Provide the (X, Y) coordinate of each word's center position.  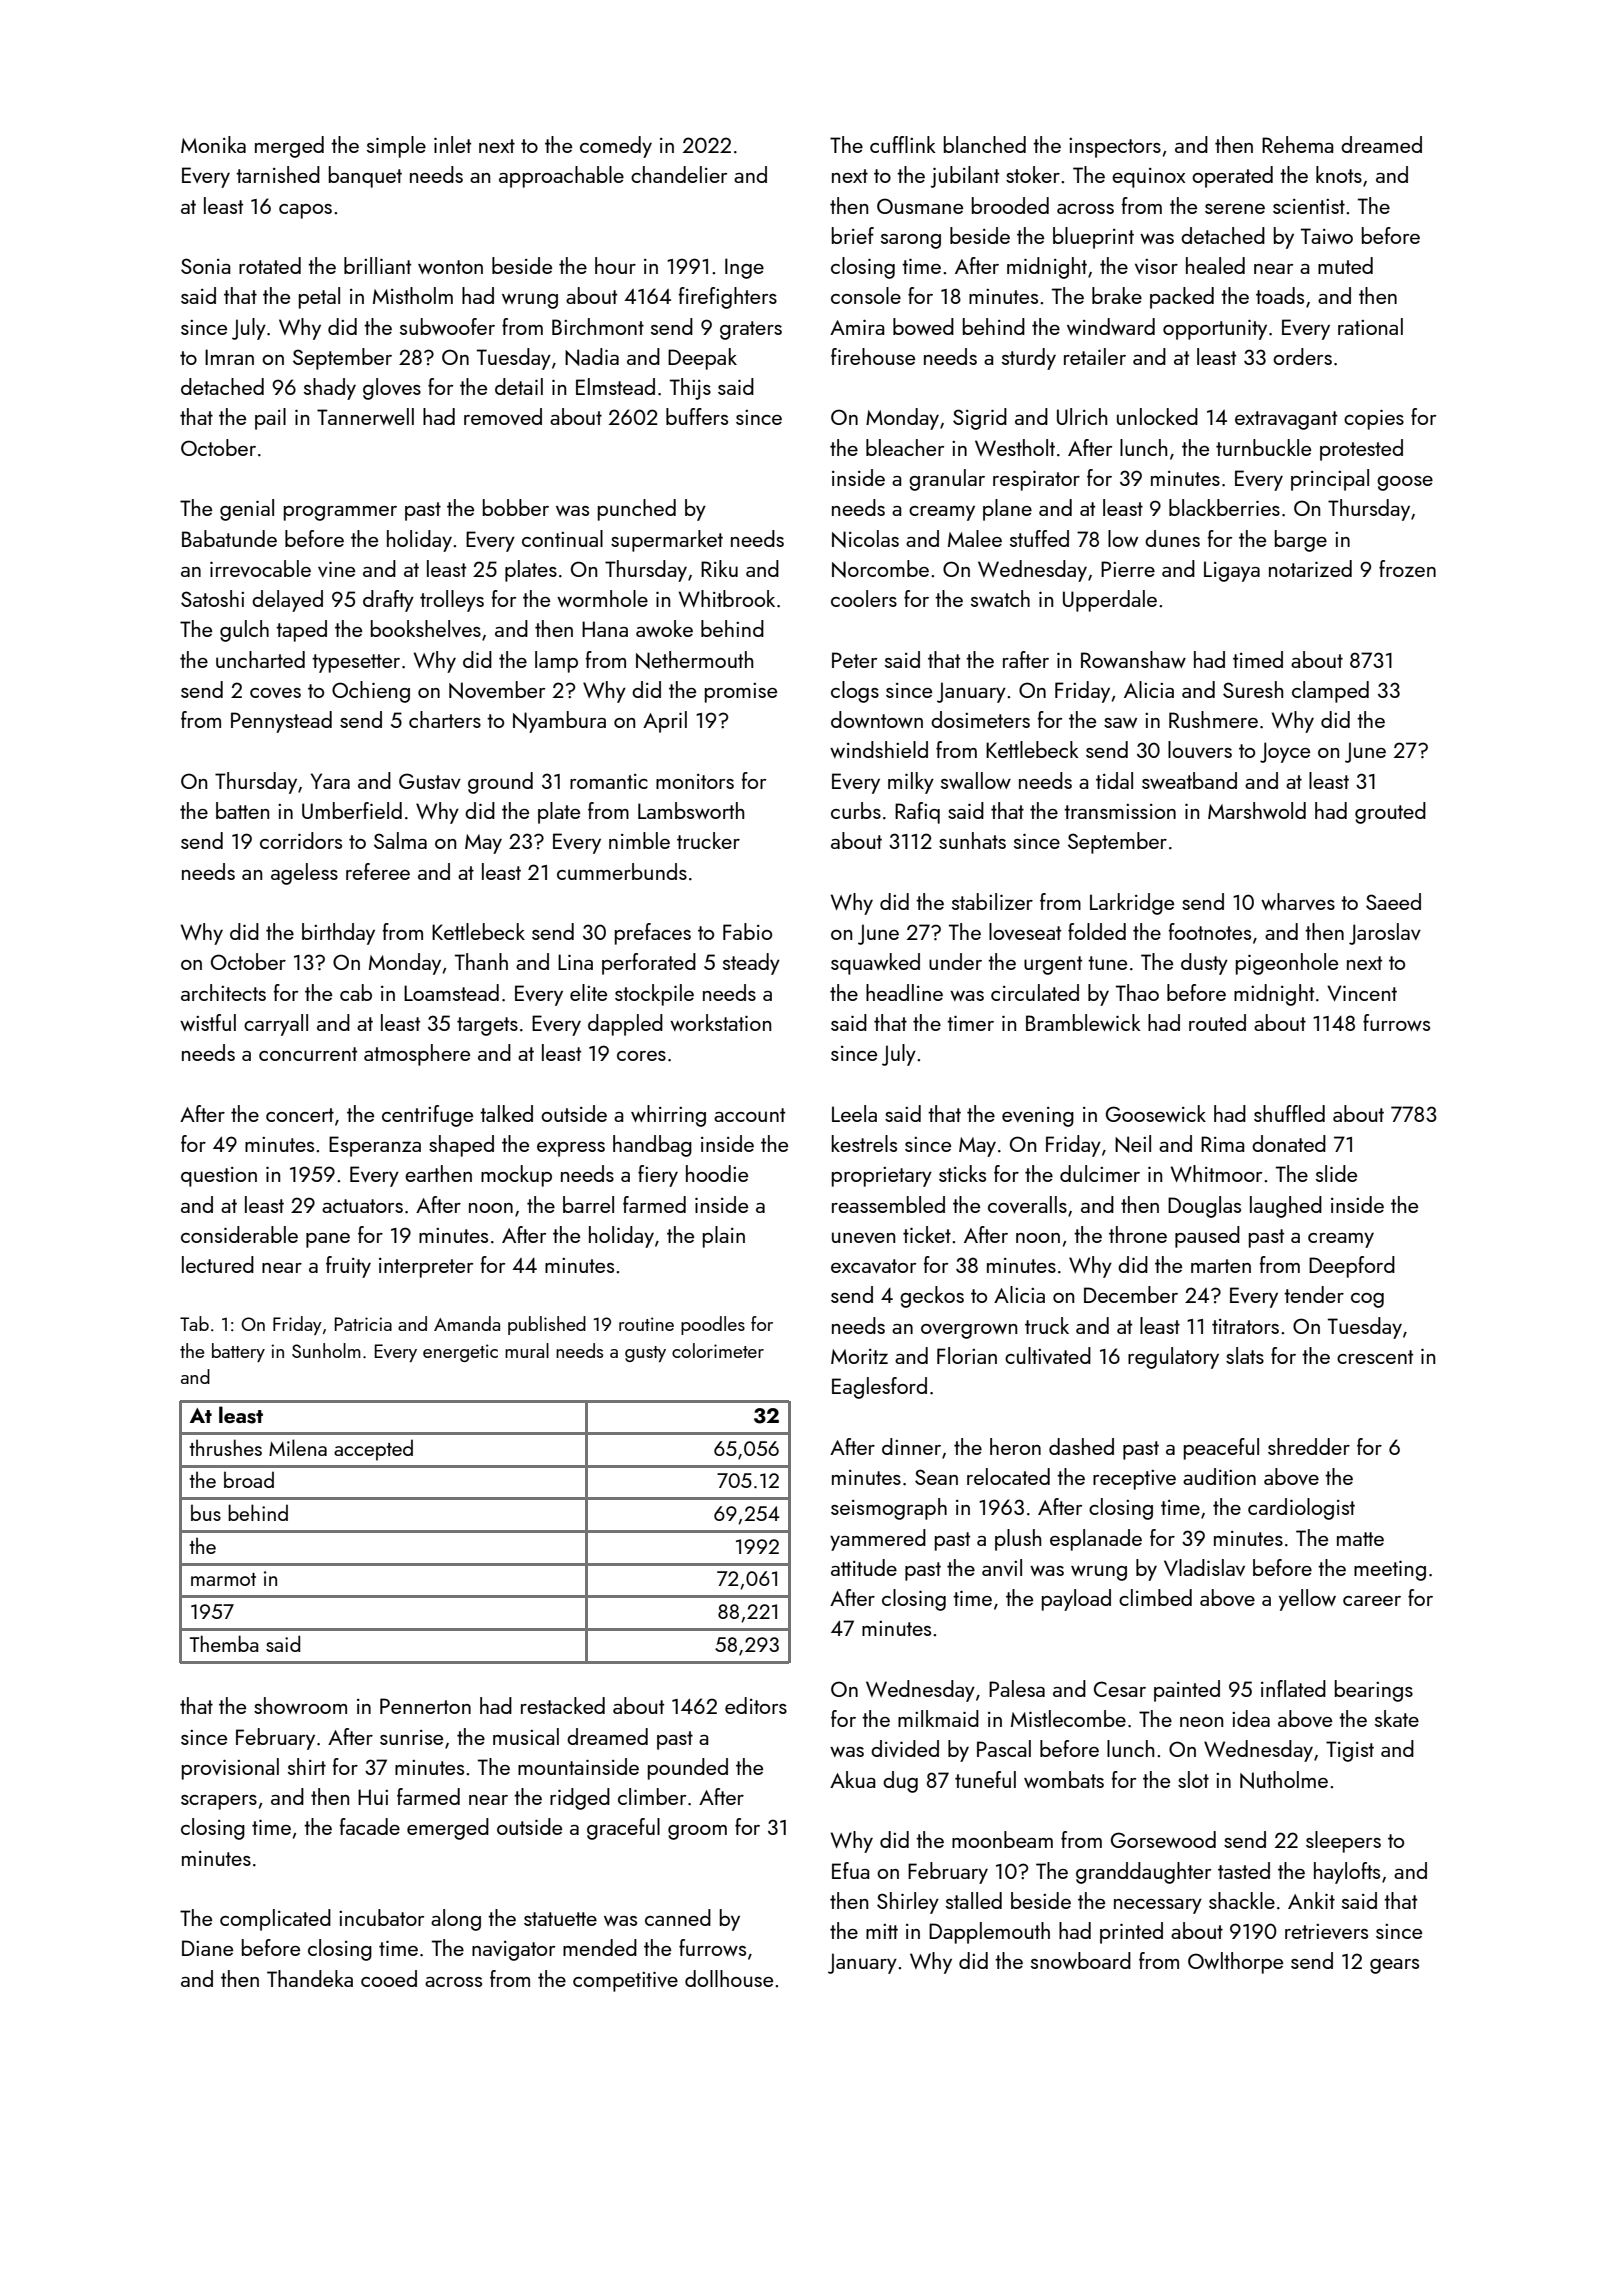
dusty (1204, 964)
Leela (854, 1113)
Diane (207, 1948)
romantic (609, 781)
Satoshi (212, 598)
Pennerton (425, 1706)
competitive (625, 1981)
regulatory (1173, 1358)
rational (1370, 326)
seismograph (889, 1509)
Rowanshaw (1133, 659)
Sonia (206, 266)
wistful (208, 1022)
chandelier (679, 174)
